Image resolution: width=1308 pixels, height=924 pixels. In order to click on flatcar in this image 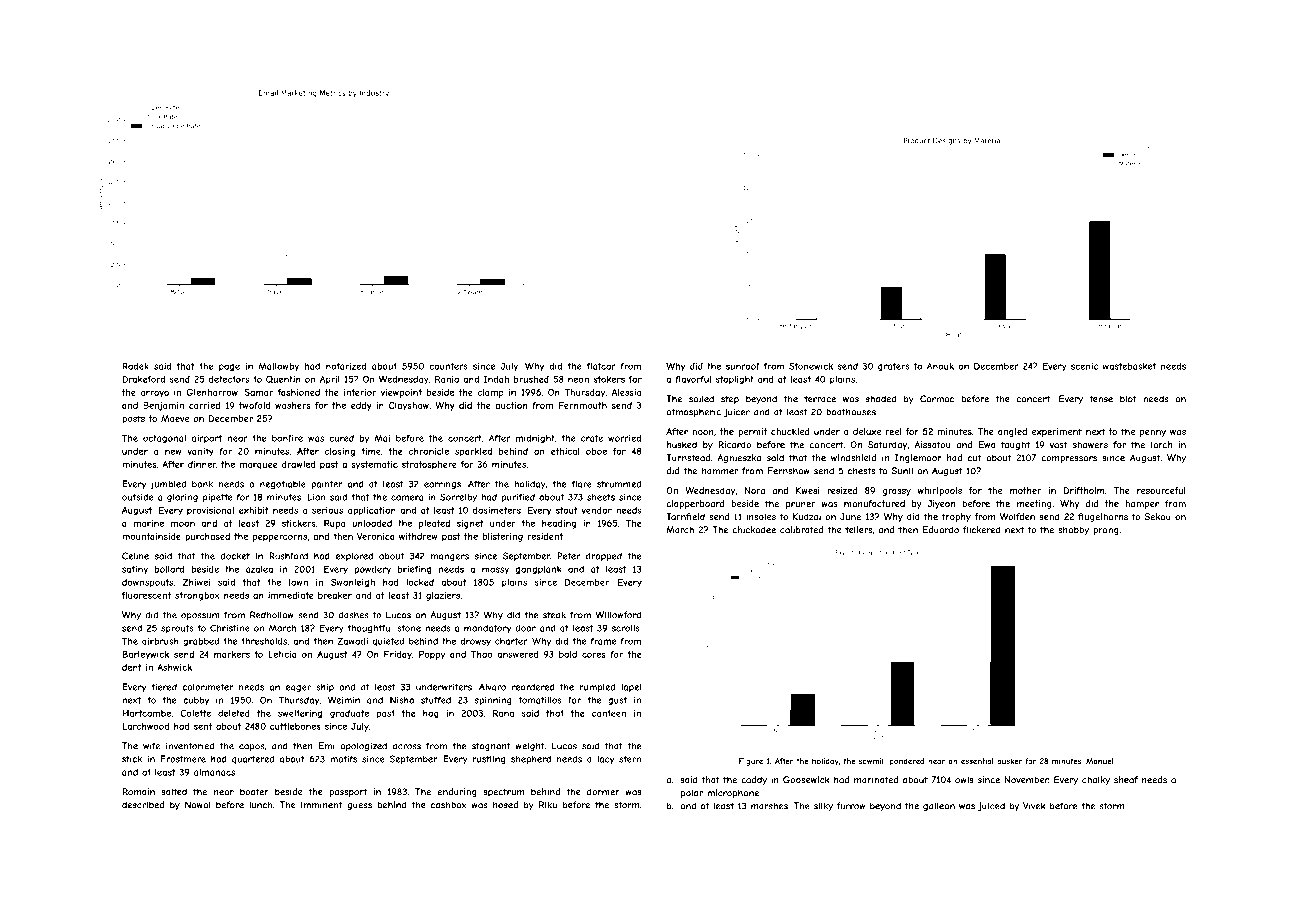, I will do `click(601, 366)`.
